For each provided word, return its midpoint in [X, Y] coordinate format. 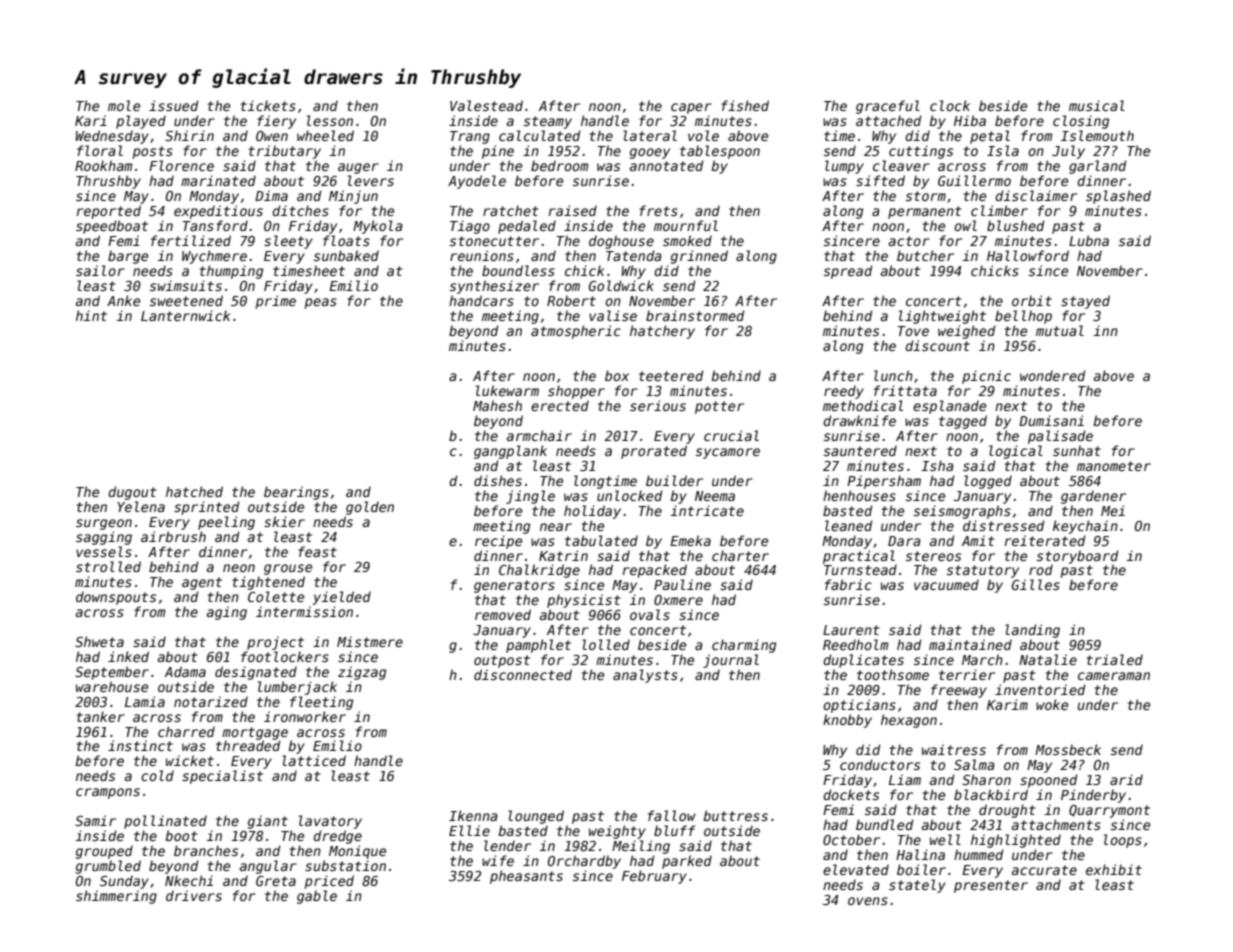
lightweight [942, 317]
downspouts [116, 598]
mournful [686, 225]
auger [358, 168]
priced [329, 882]
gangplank [510, 452]
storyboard [1077, 557]
